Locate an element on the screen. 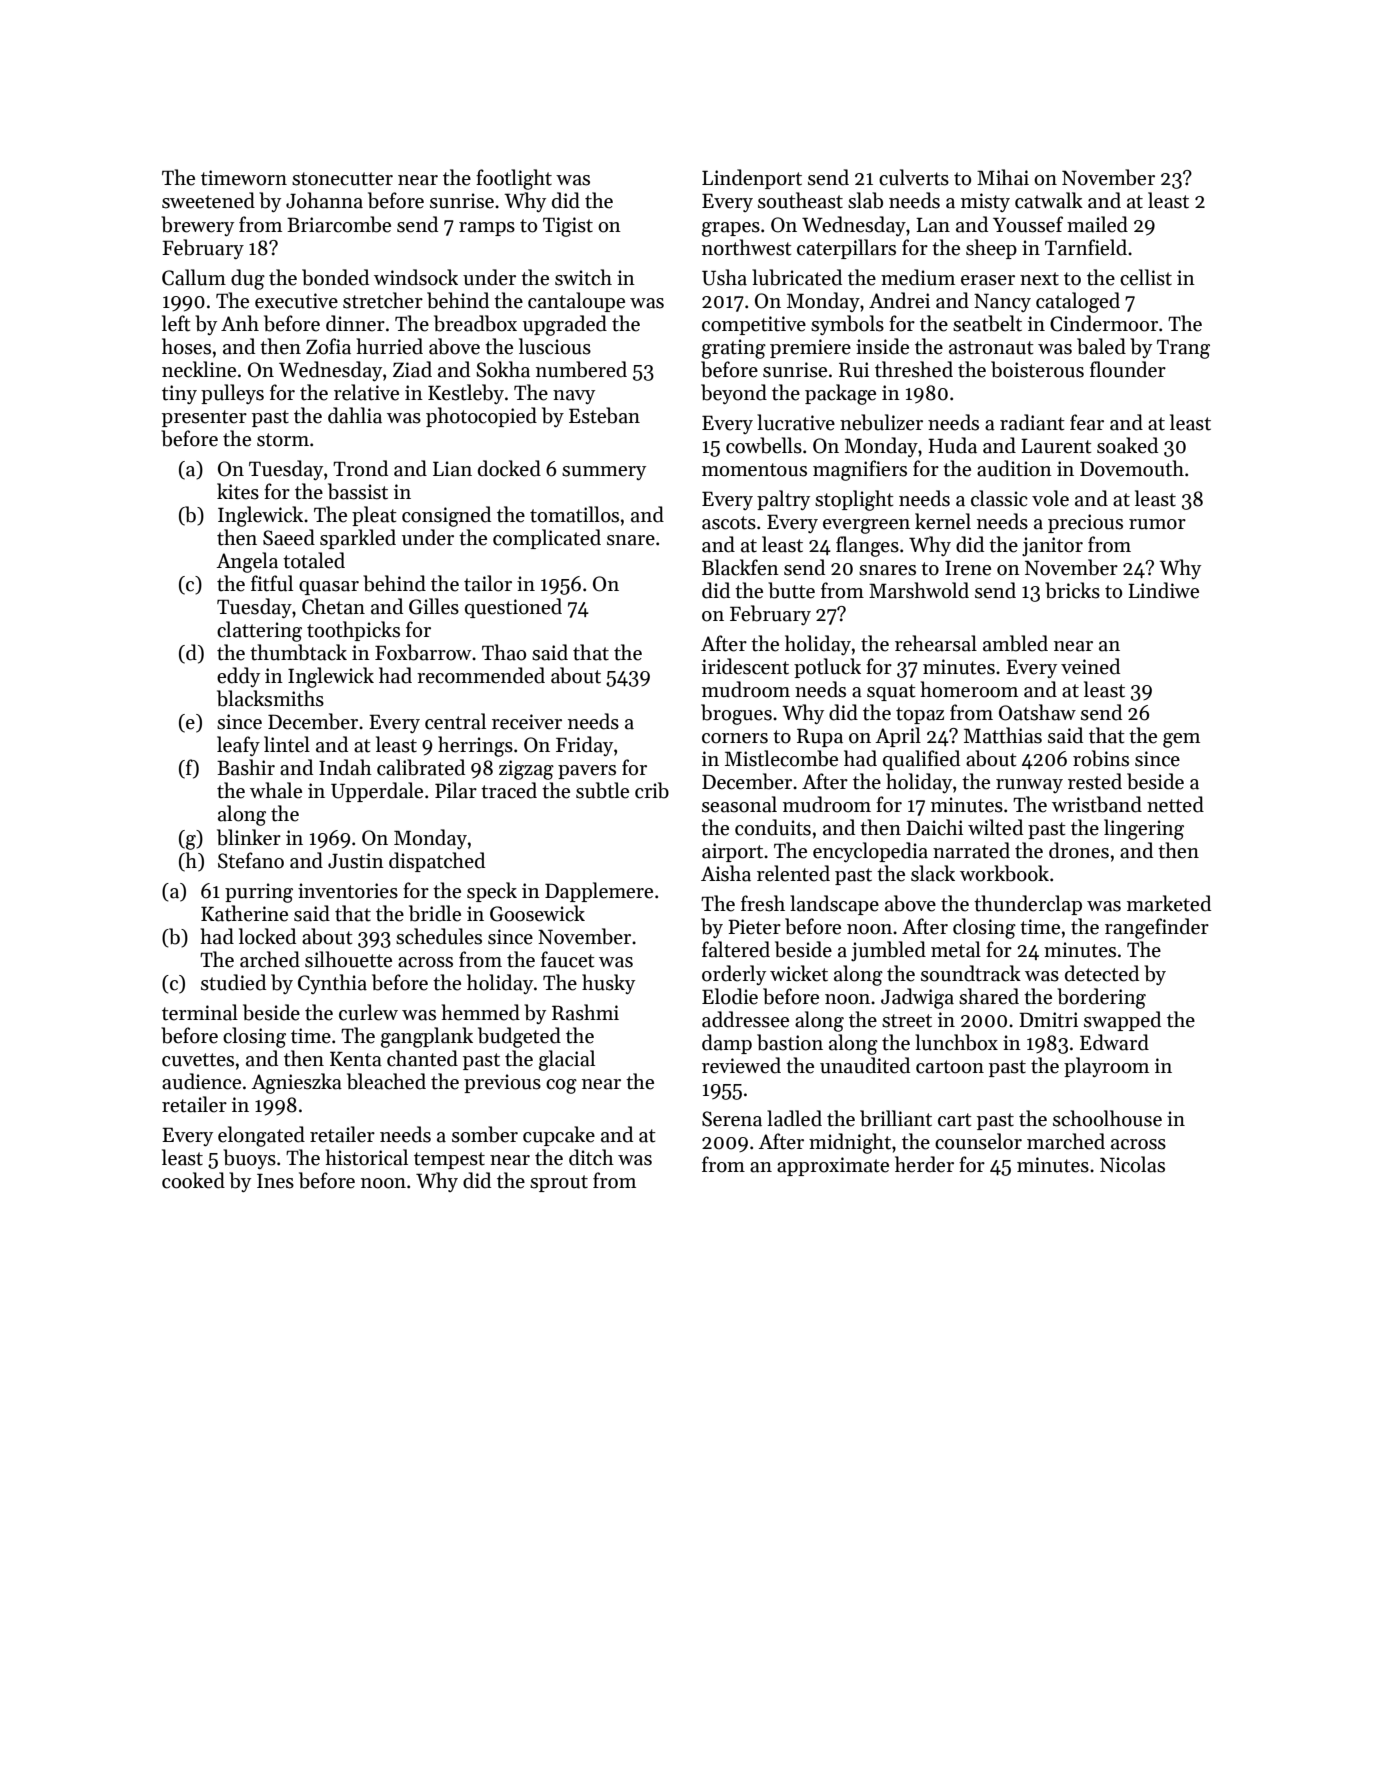 The width and height of the screenshot is (1374, 1779). hoses is located at coordinates (186, 346).
